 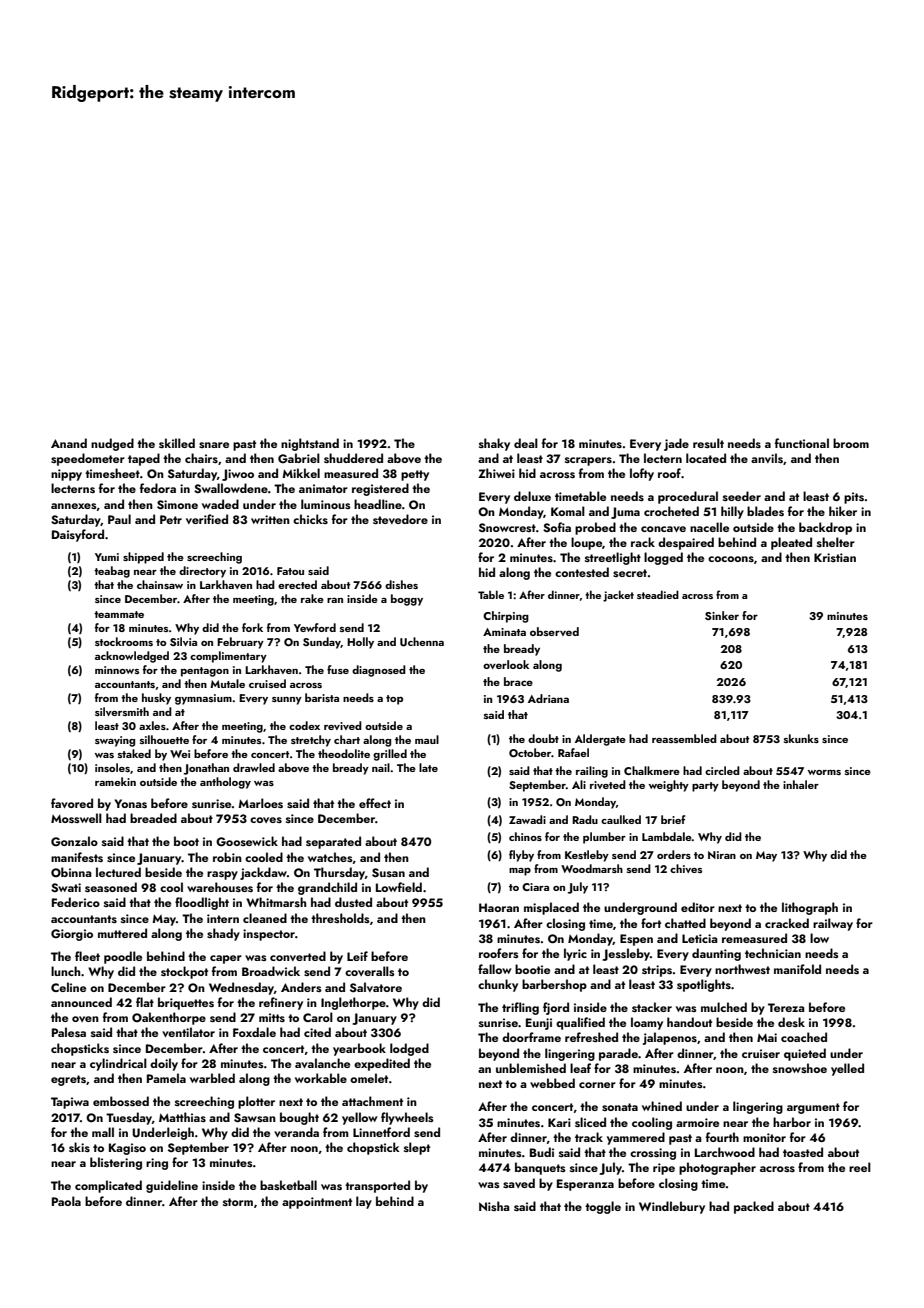 I want to click on floodlight, so click(x=202, y=903).
